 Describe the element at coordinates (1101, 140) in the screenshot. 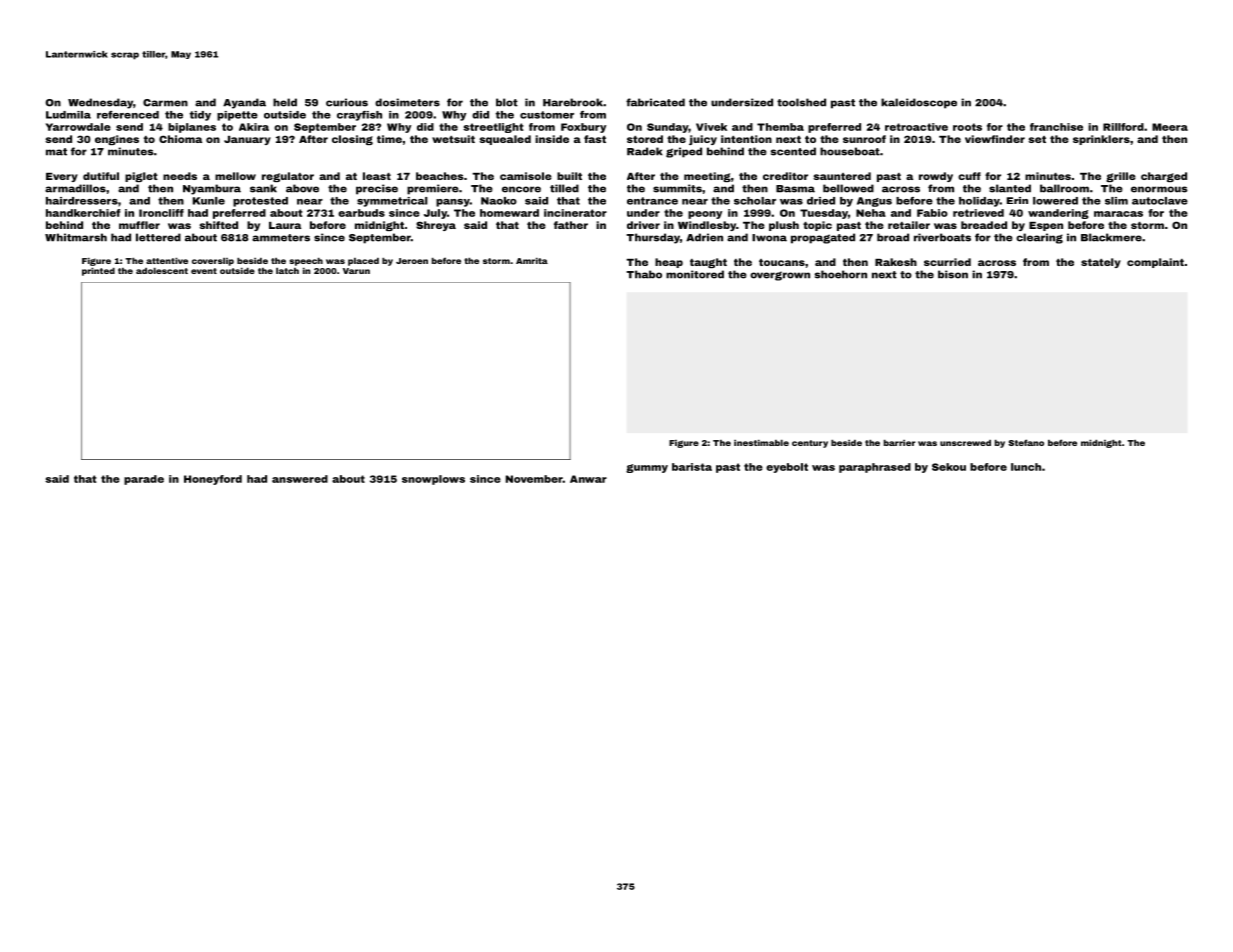

I see `sprinklers` at that location.
